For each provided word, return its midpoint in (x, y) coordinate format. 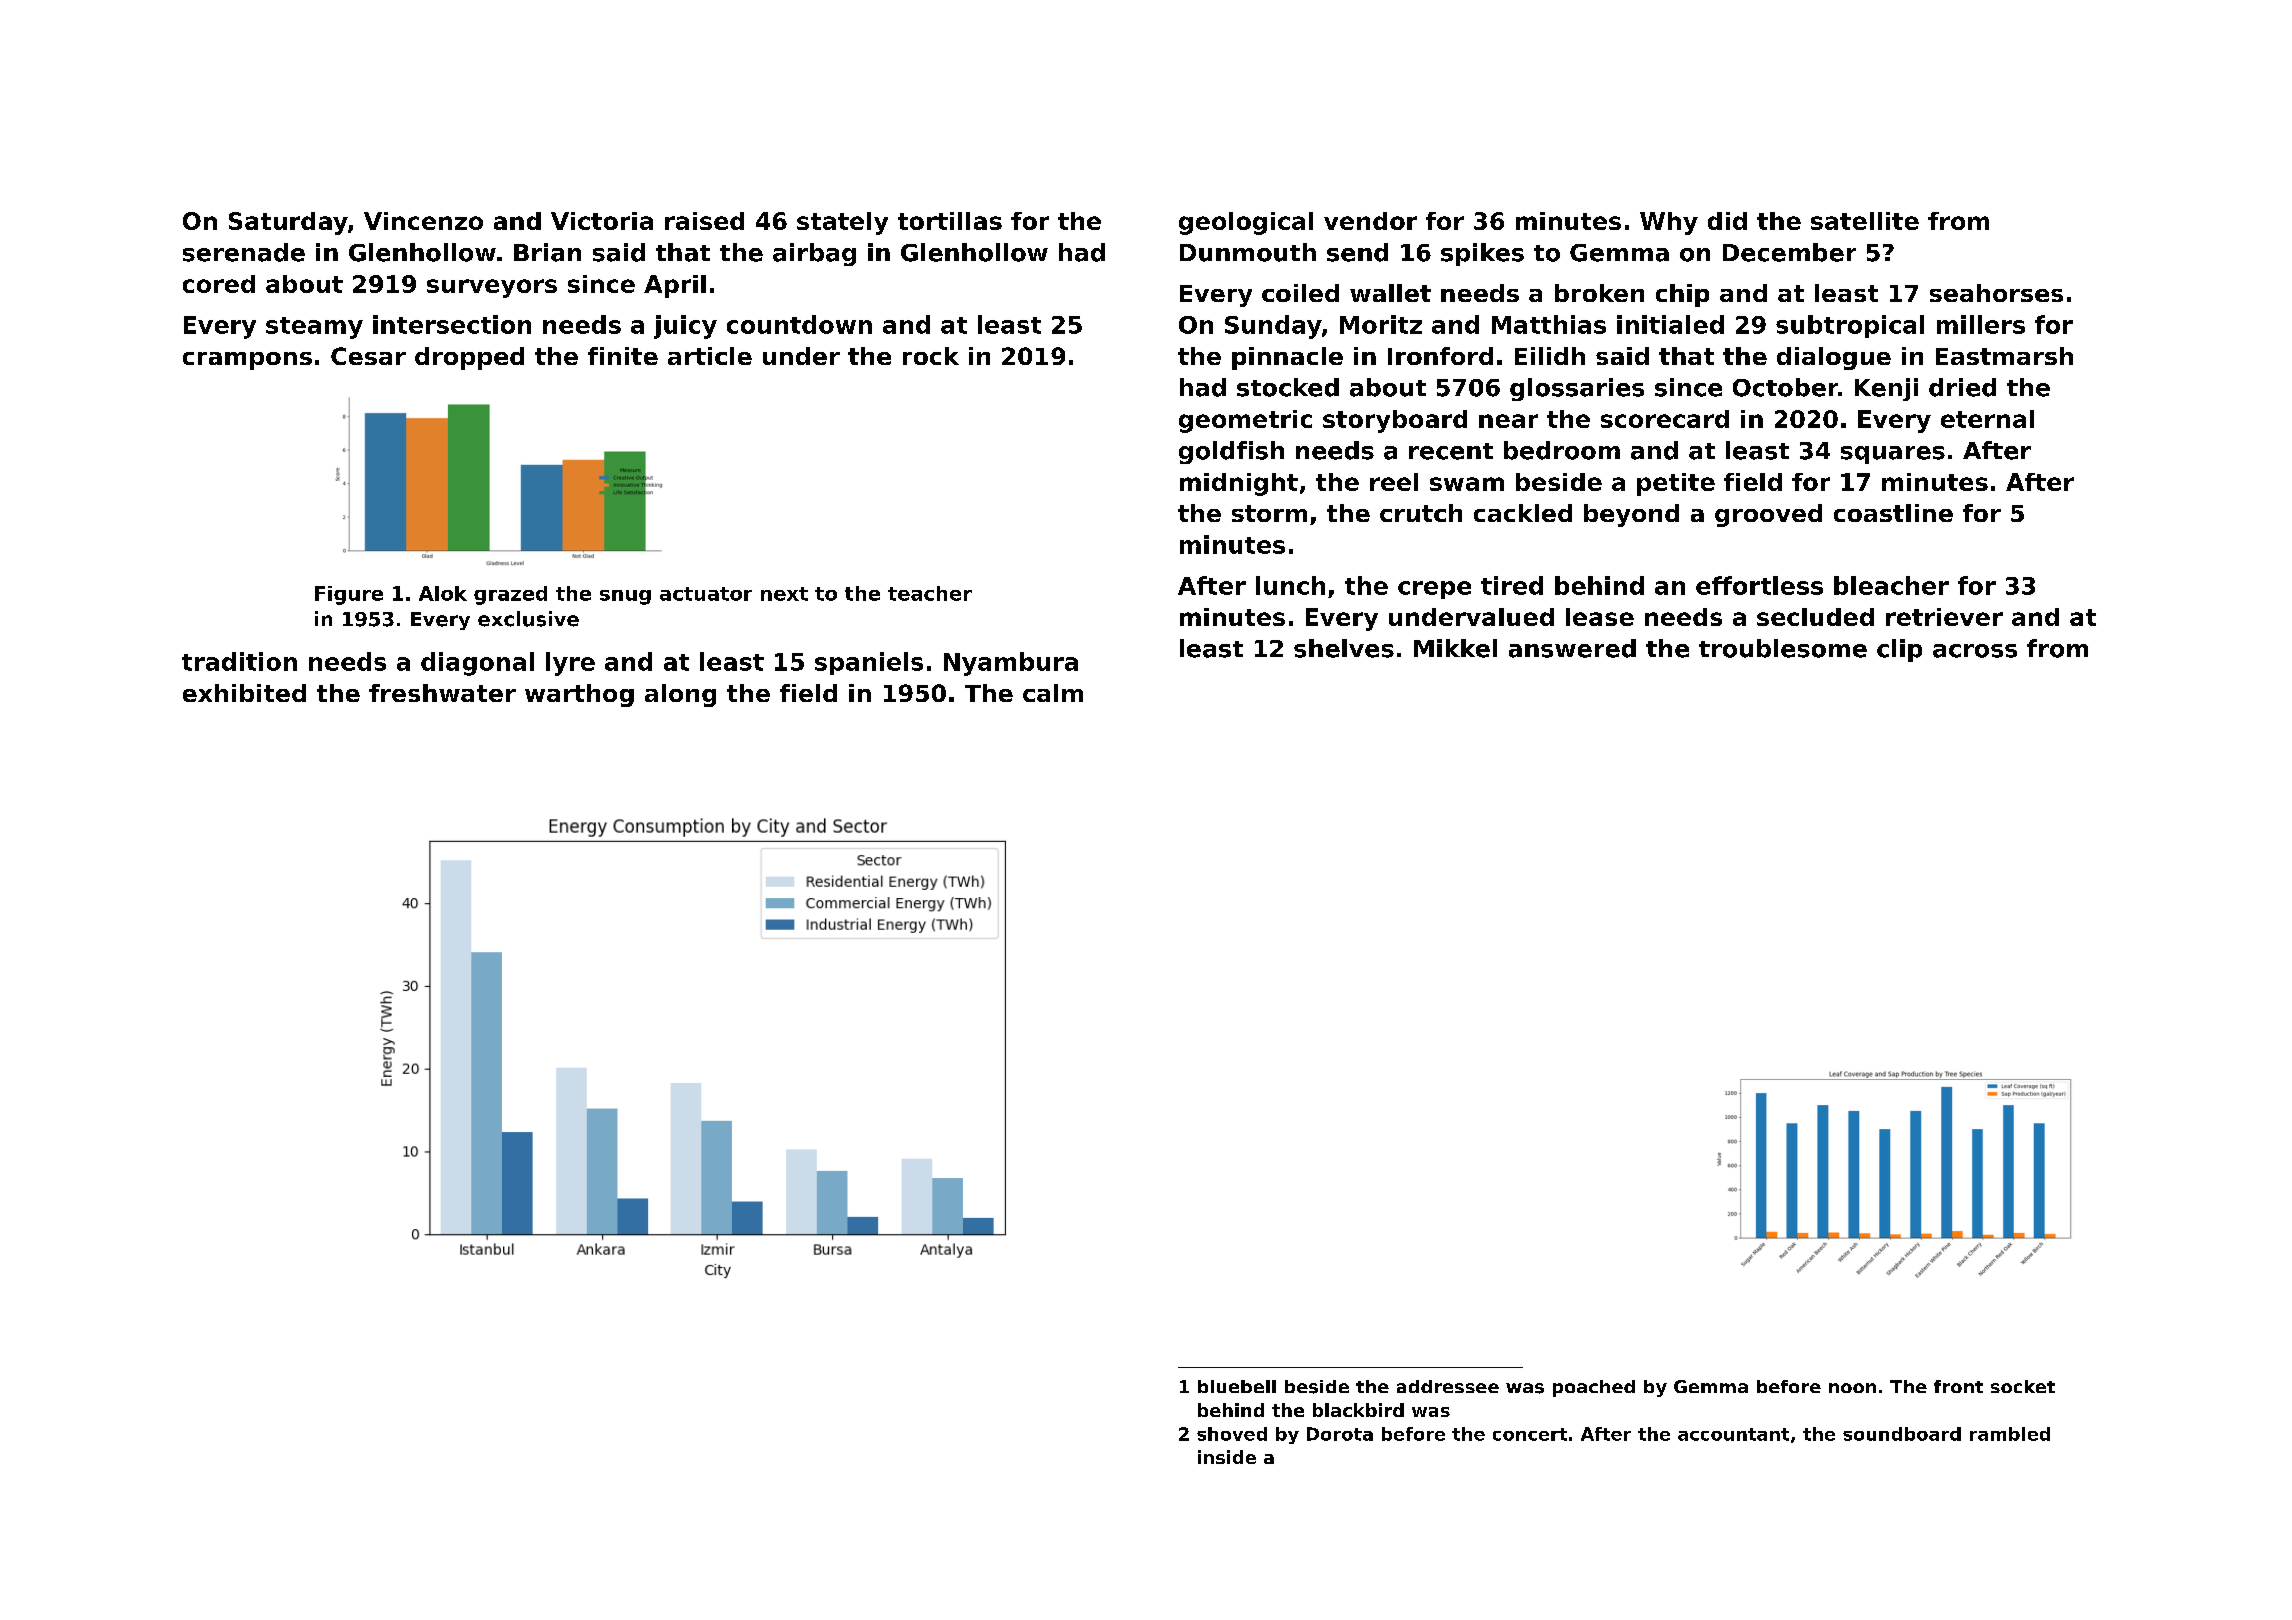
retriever (1944, 617)
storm (1269, 513)
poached (1594, 1388)
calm (1053, 693)
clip (1899, 650)
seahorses (1996, 293)
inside (1227, 1457)
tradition (239, 661)
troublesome (1783, 648)
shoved (1232, 1434)
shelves (1344, 648)
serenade (244, 252)
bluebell (1237, 1386)
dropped (469, 358)
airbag (814, 254)
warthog (579, 695)
